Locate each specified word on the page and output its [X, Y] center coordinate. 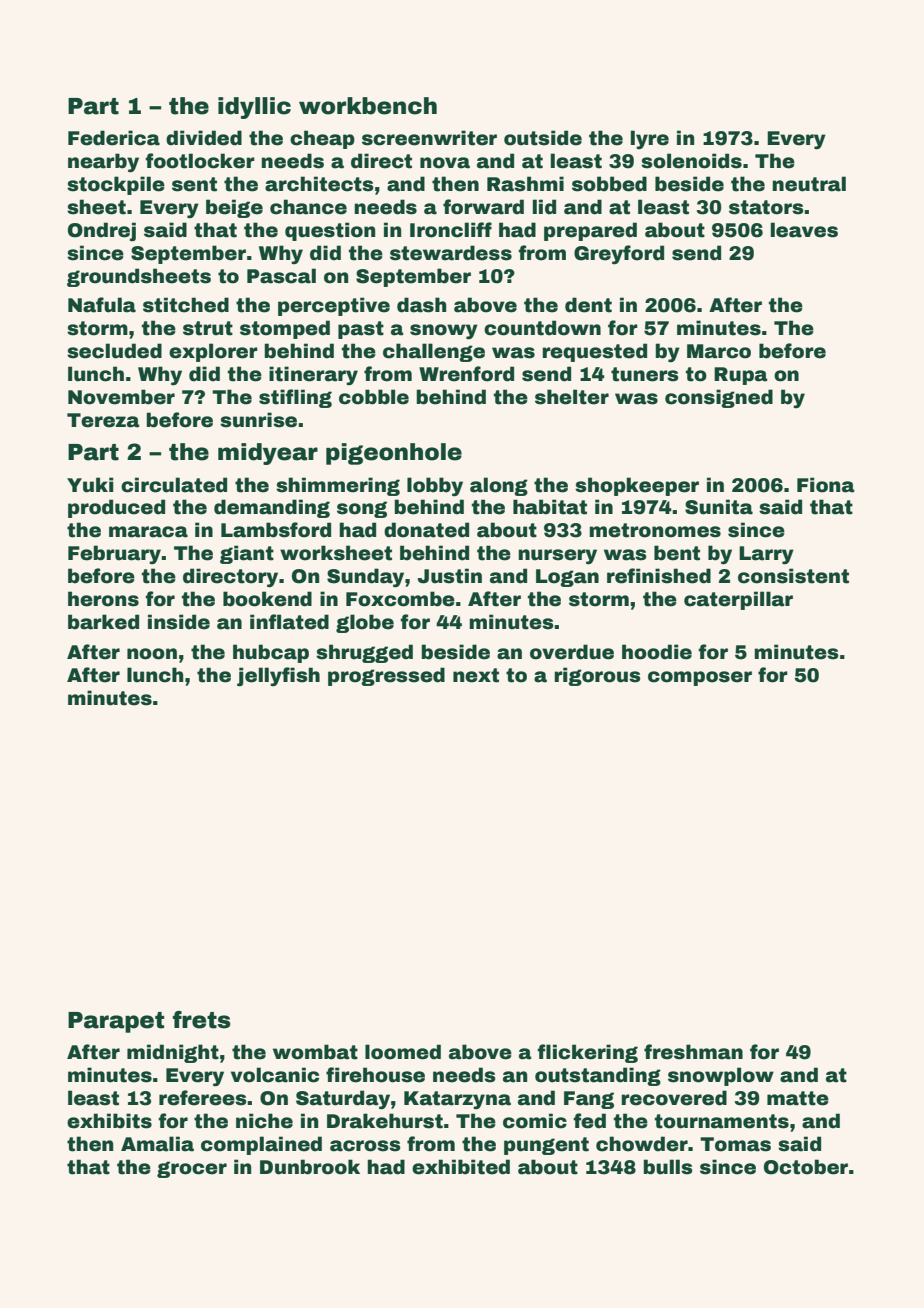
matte [798, 1098]
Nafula [102, 305]
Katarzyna [457, 1100]
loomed [403, 1052]
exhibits [109, 1121]
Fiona [826, 485]
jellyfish [278, 677]
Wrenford [466, 374]
